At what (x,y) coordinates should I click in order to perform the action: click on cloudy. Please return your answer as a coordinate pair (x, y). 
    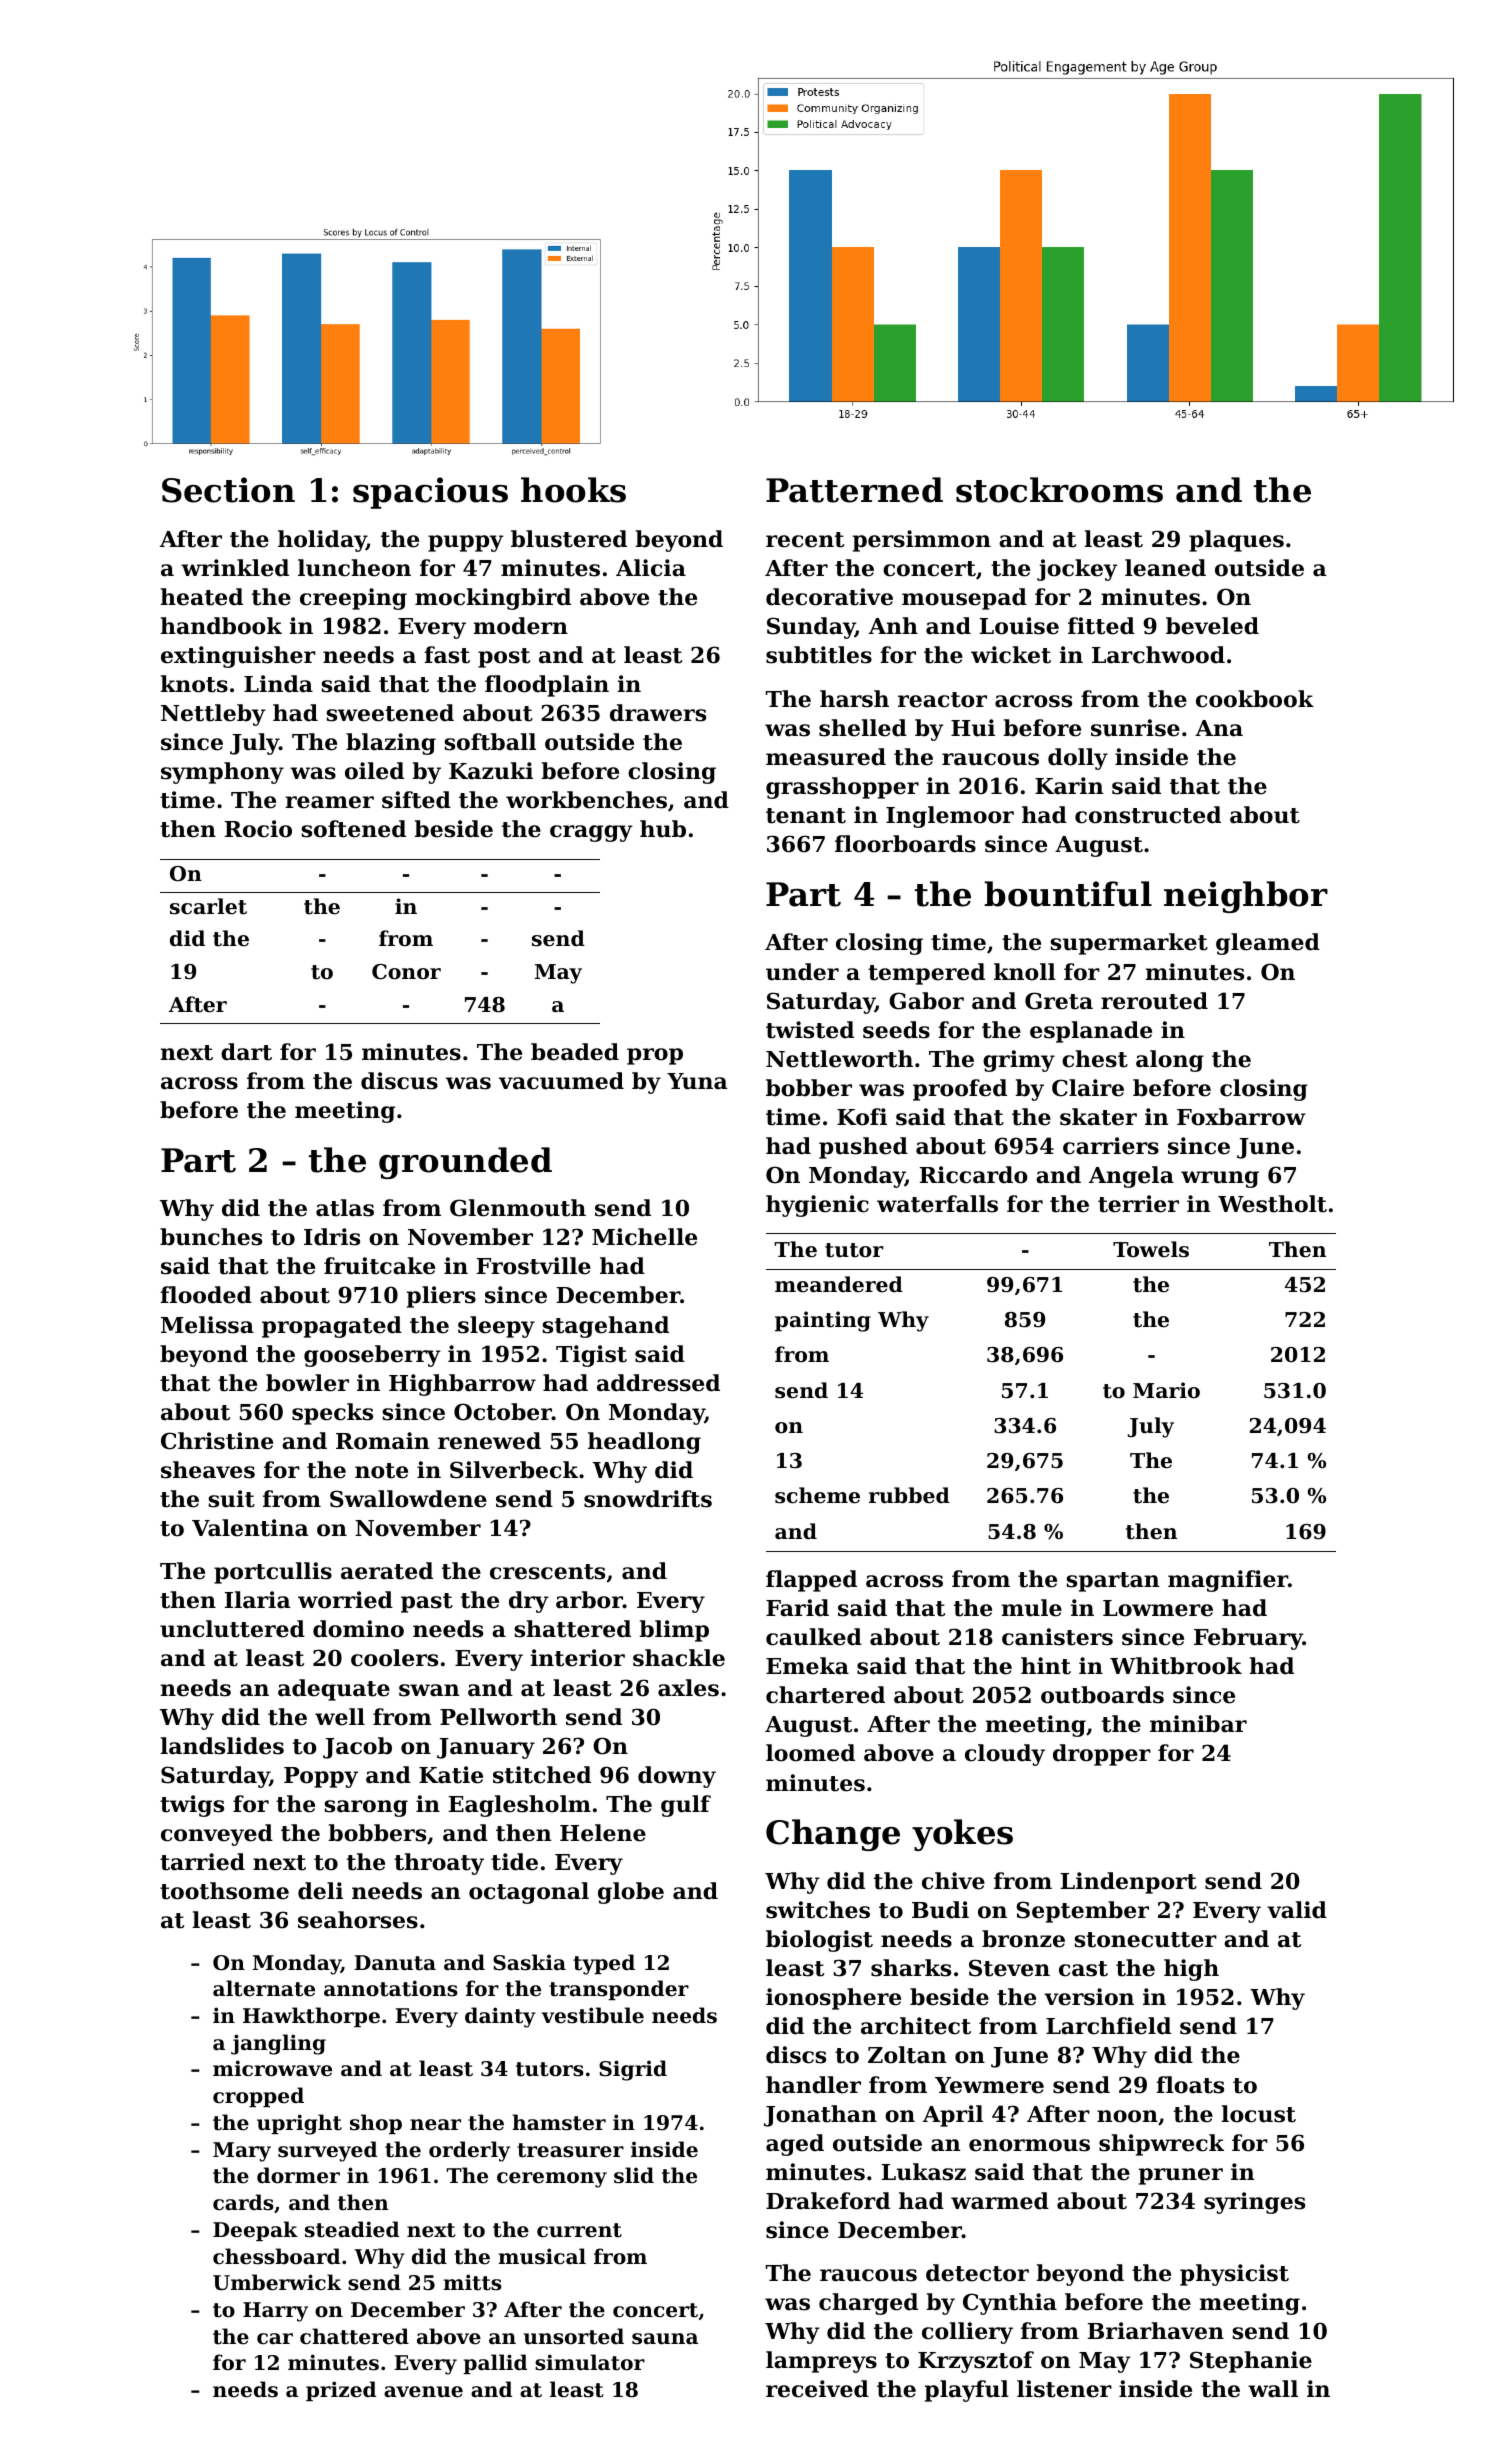
    Looking at the image, I should click on (1005, 1755).
